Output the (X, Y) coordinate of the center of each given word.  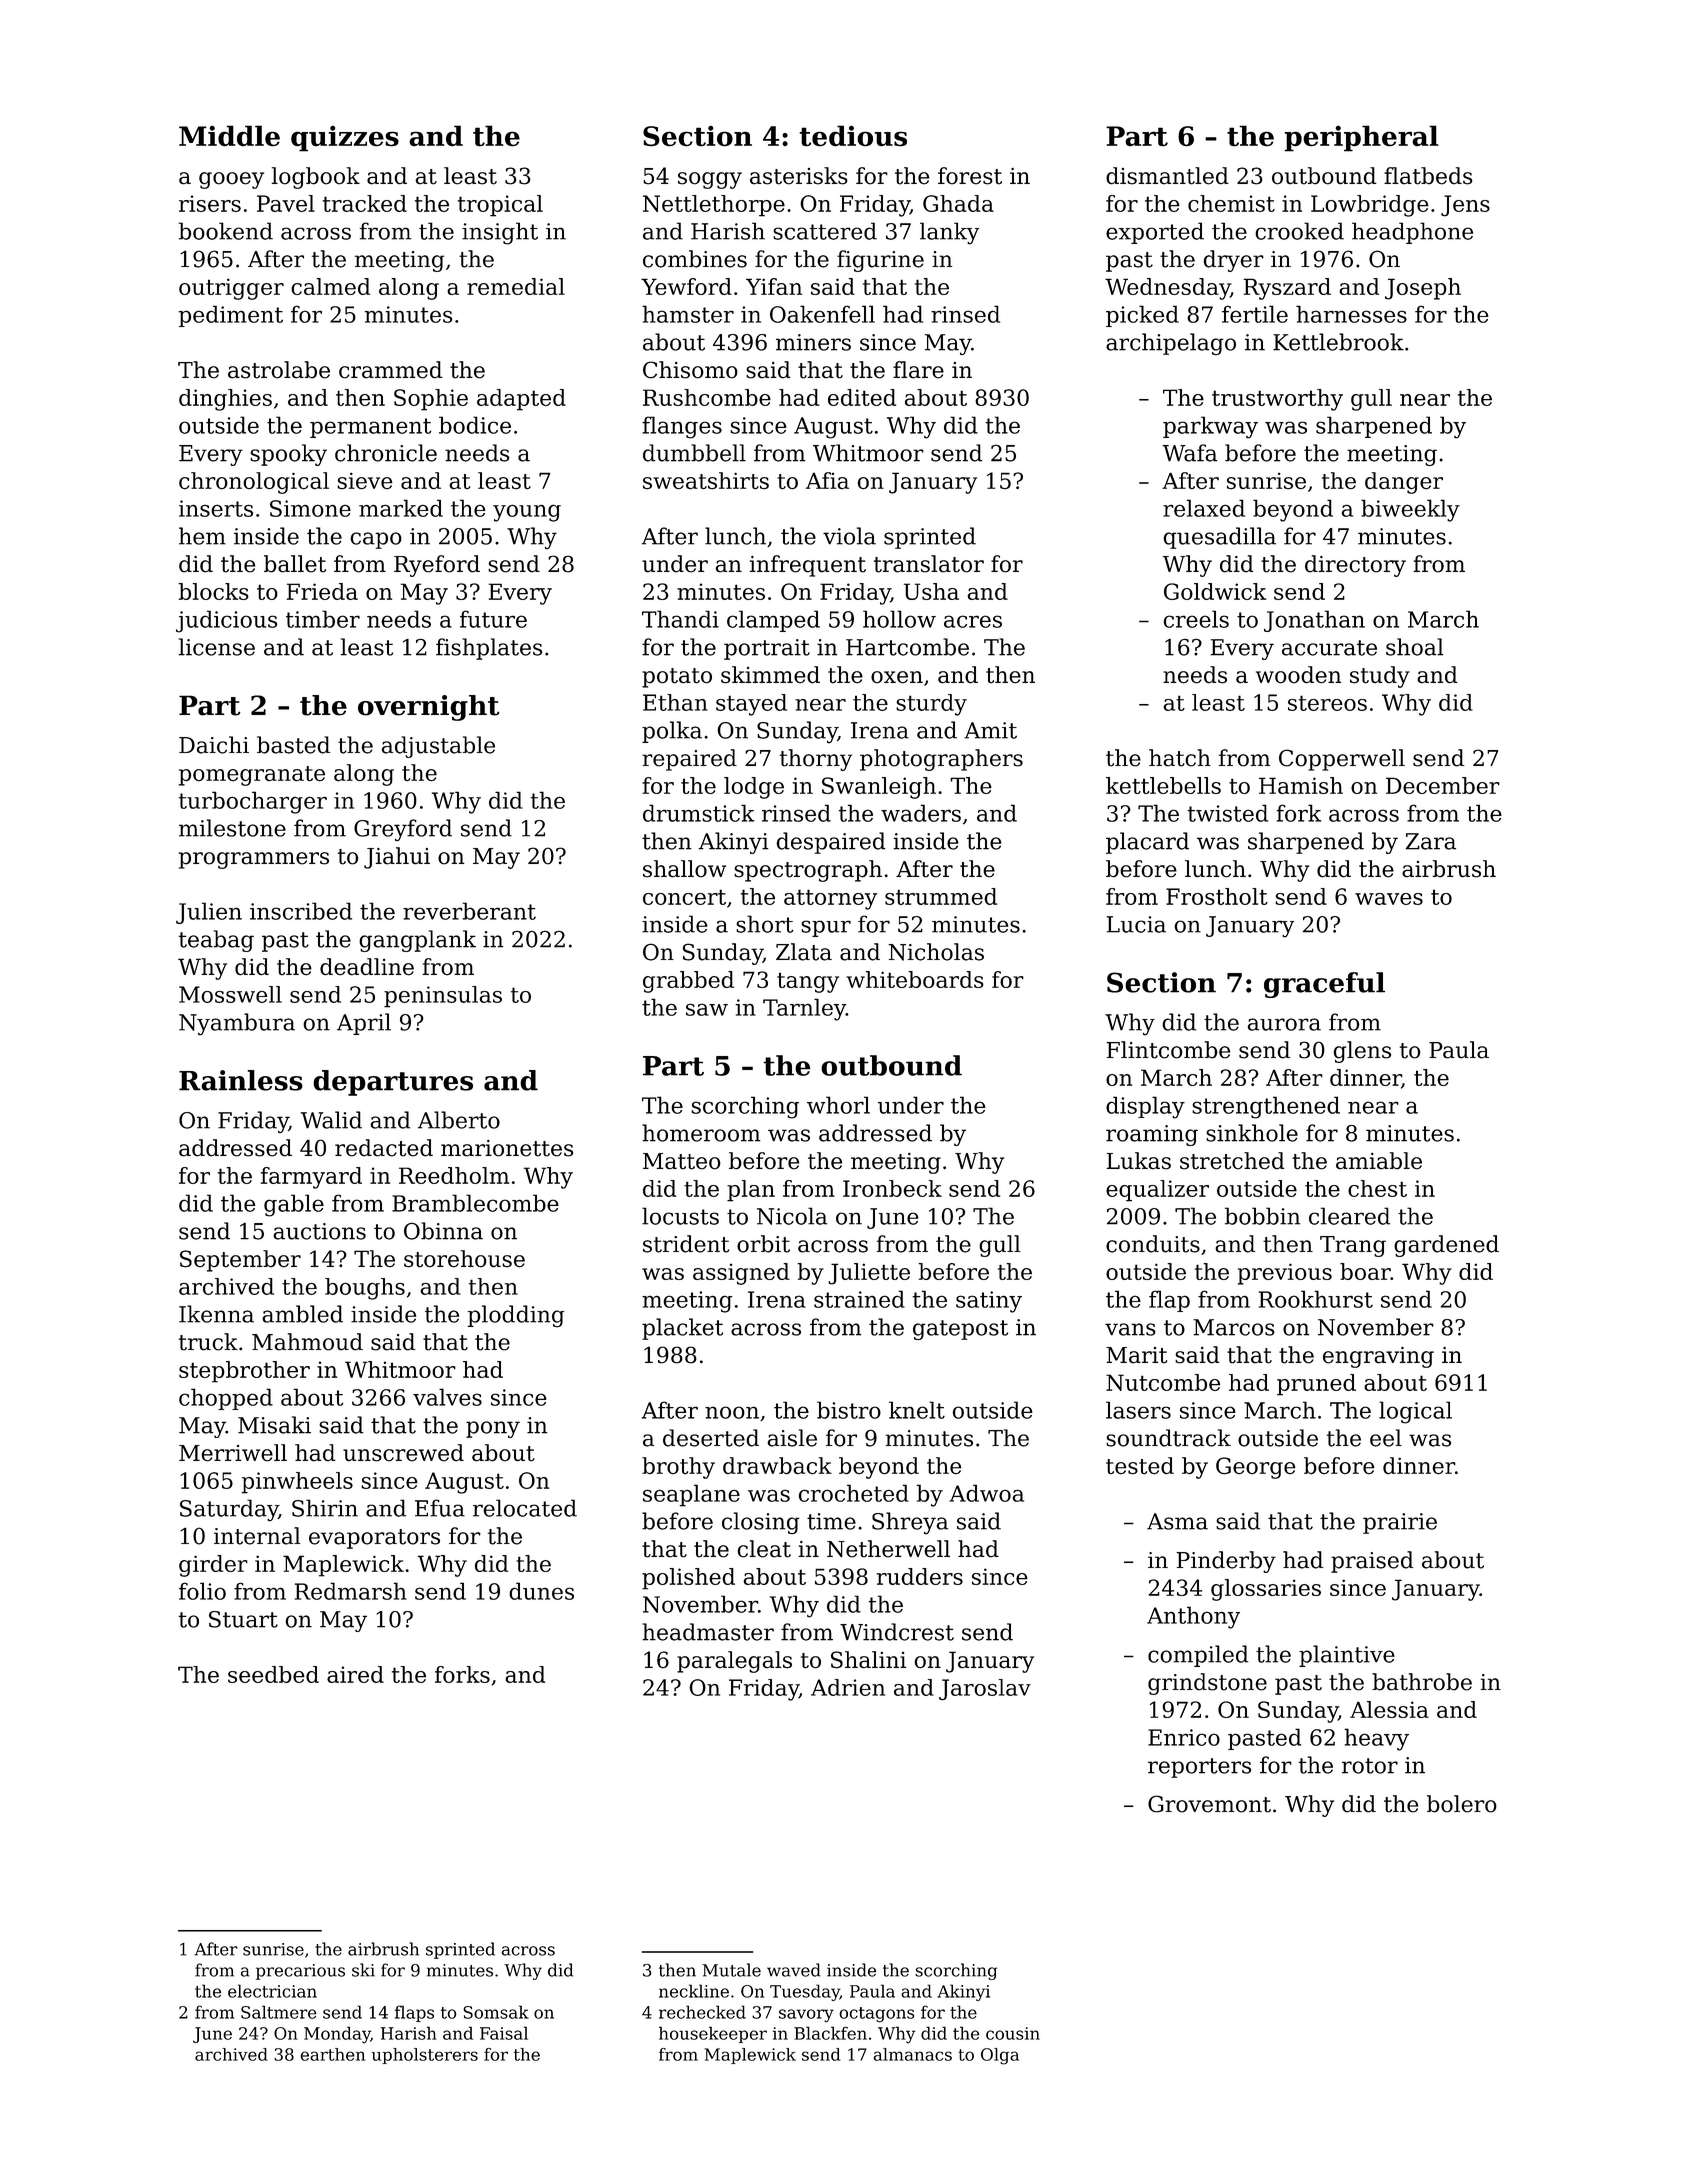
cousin (1013, 2033)
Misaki (274, 1425)
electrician (272, 1991)
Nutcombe (1163, 1382)
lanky (949, 233)
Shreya (910, 1523)
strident (686, 1244)
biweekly (1410, 510)
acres (973, 621)
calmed (330, 286)
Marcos (1234, 1327)
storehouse (464, 1259)
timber (323, 619)
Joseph (1423, 289)
